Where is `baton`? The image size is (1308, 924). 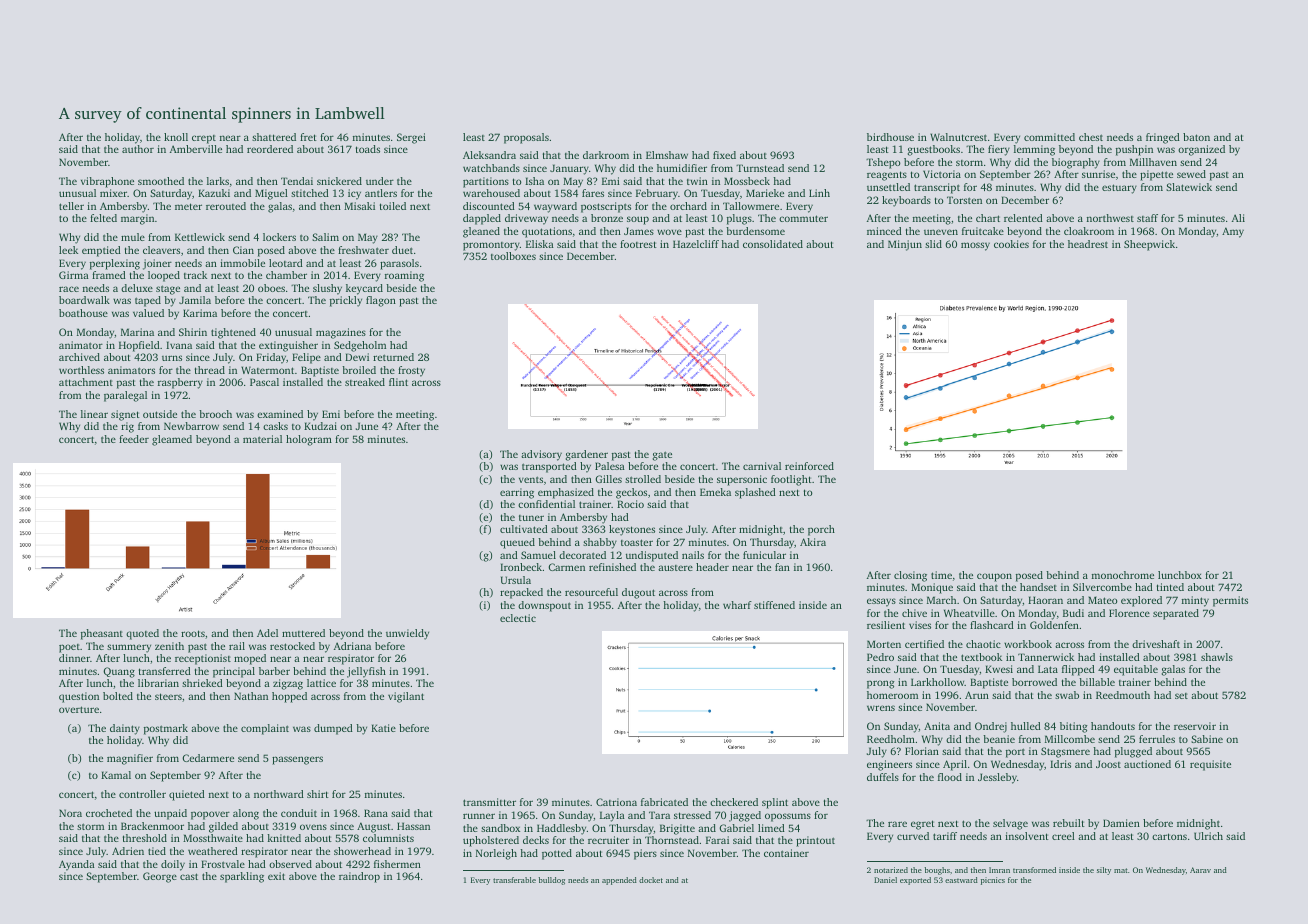
baton is located at coordinates (1196, 137).
